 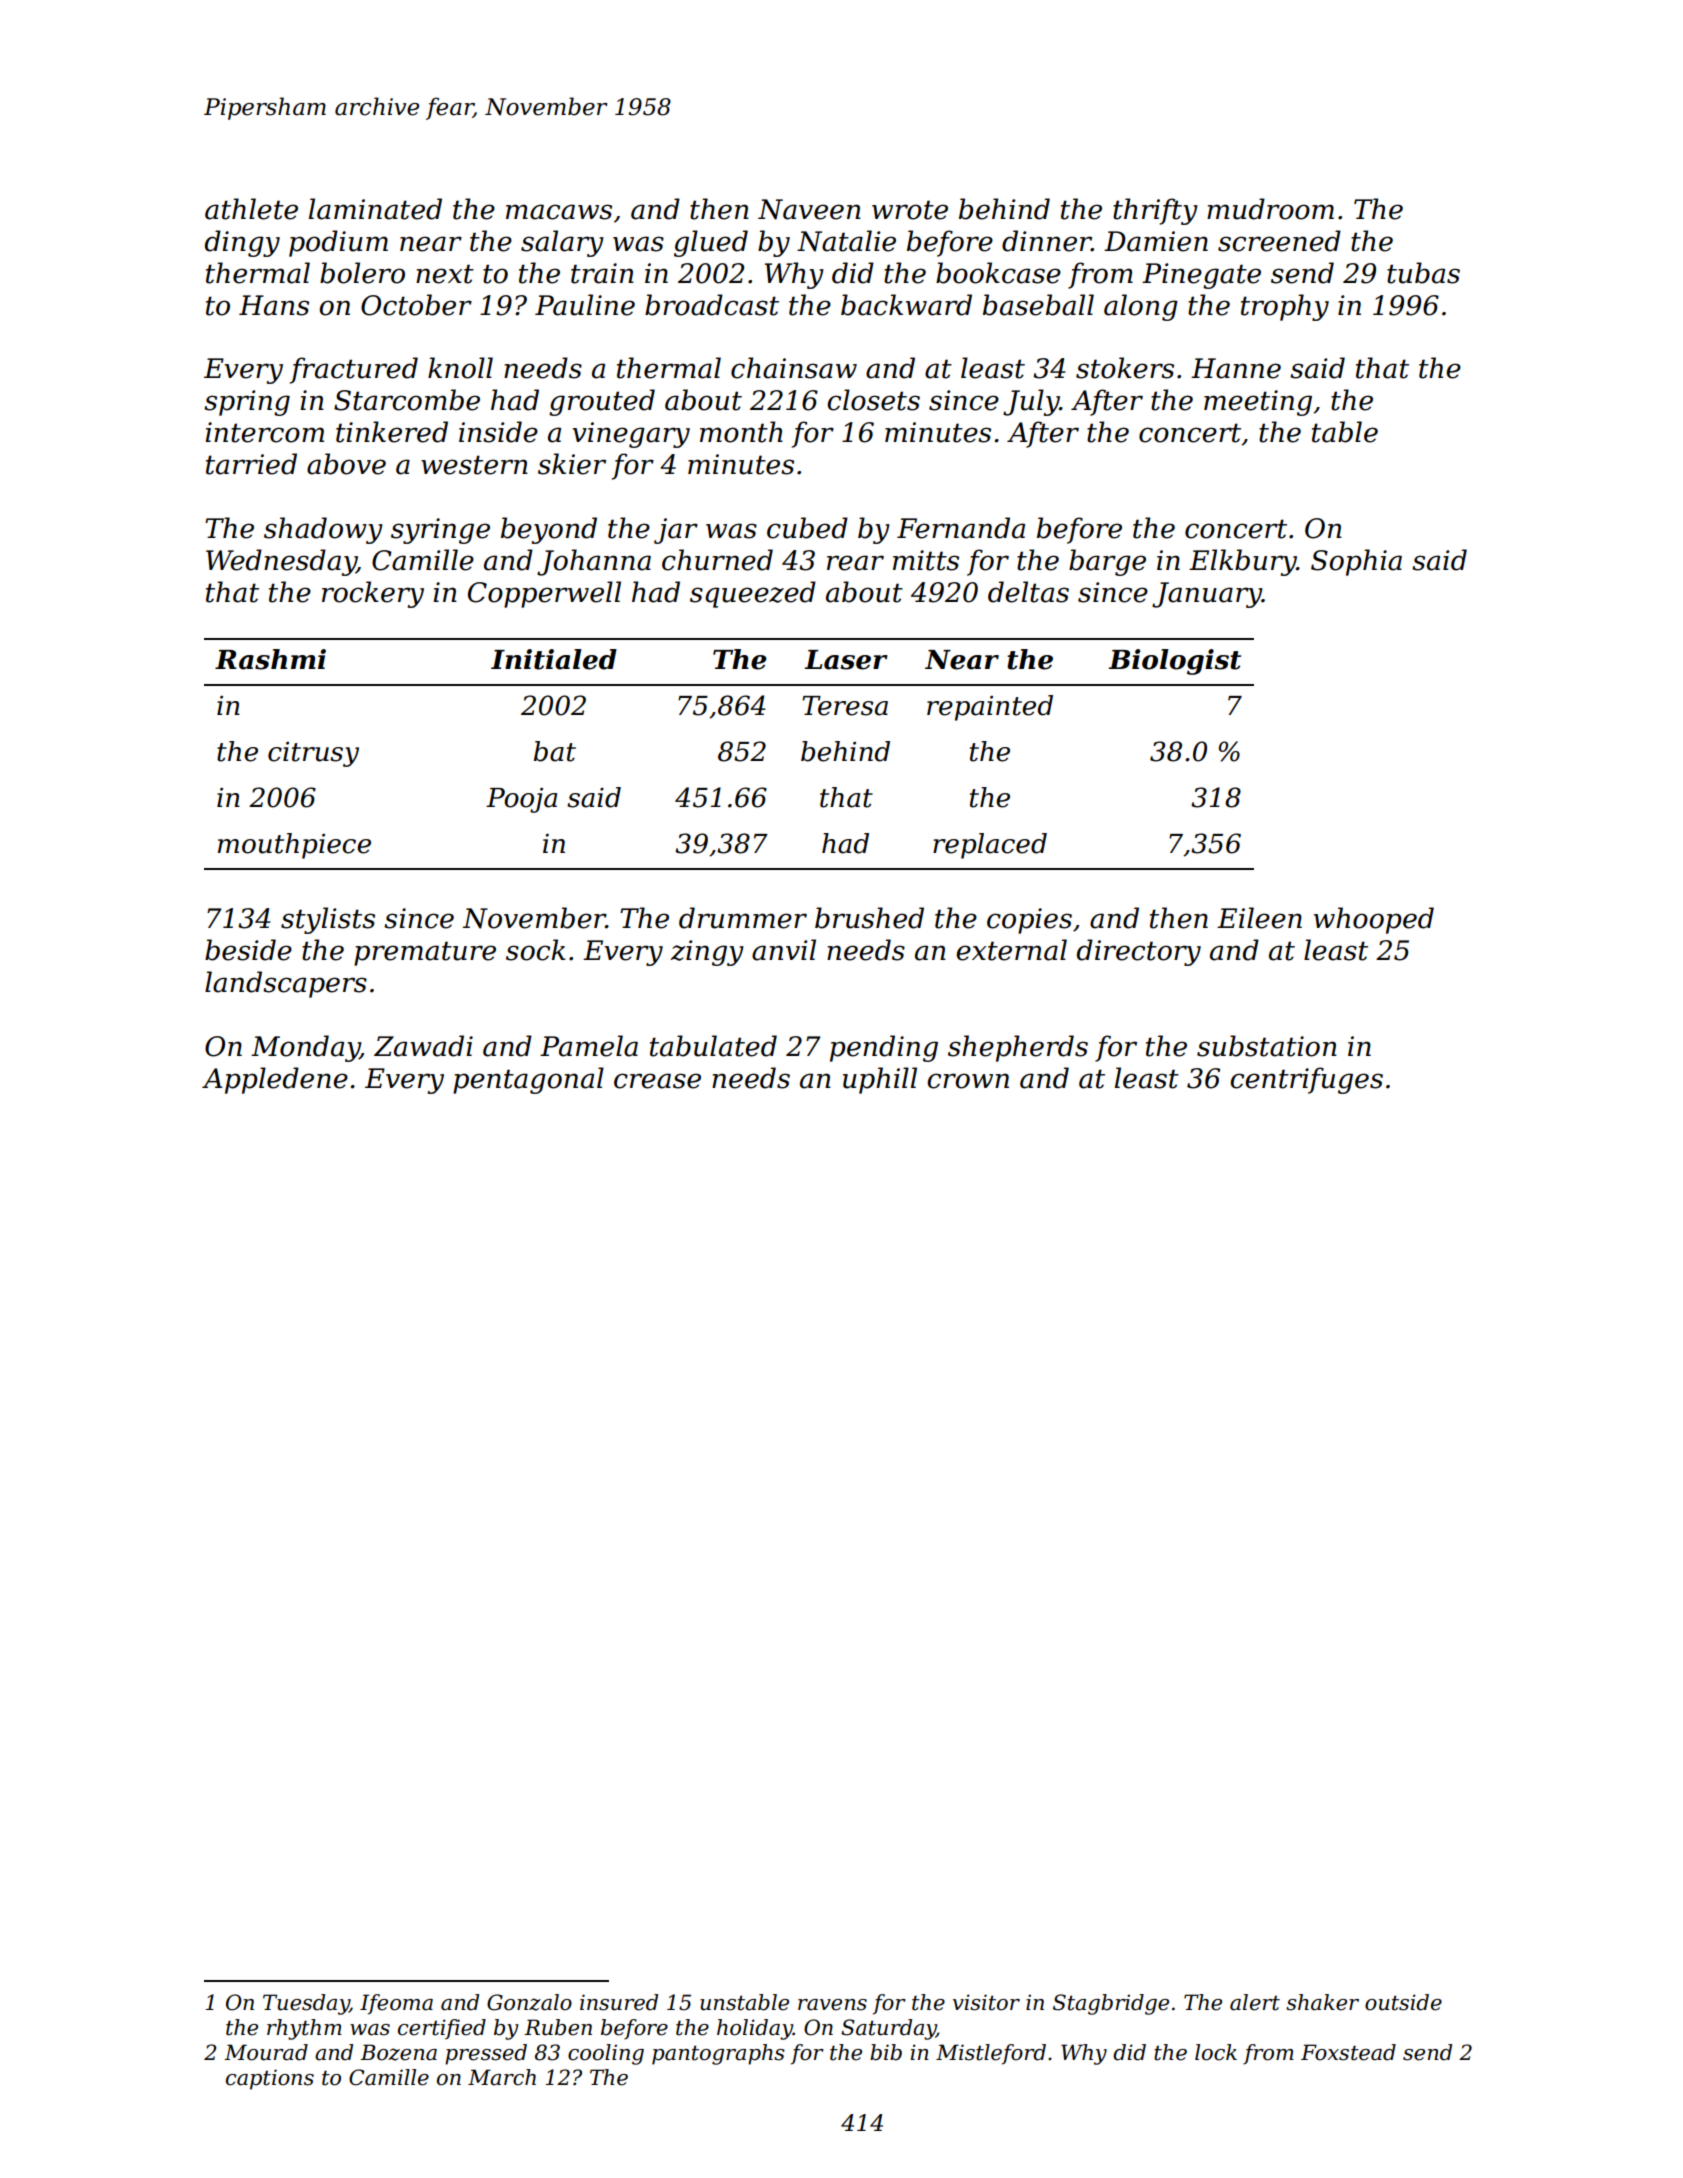 What do you see at coordinates (1139, 952) in the image?
I see `directory` at bounding box center [1139, 952].
